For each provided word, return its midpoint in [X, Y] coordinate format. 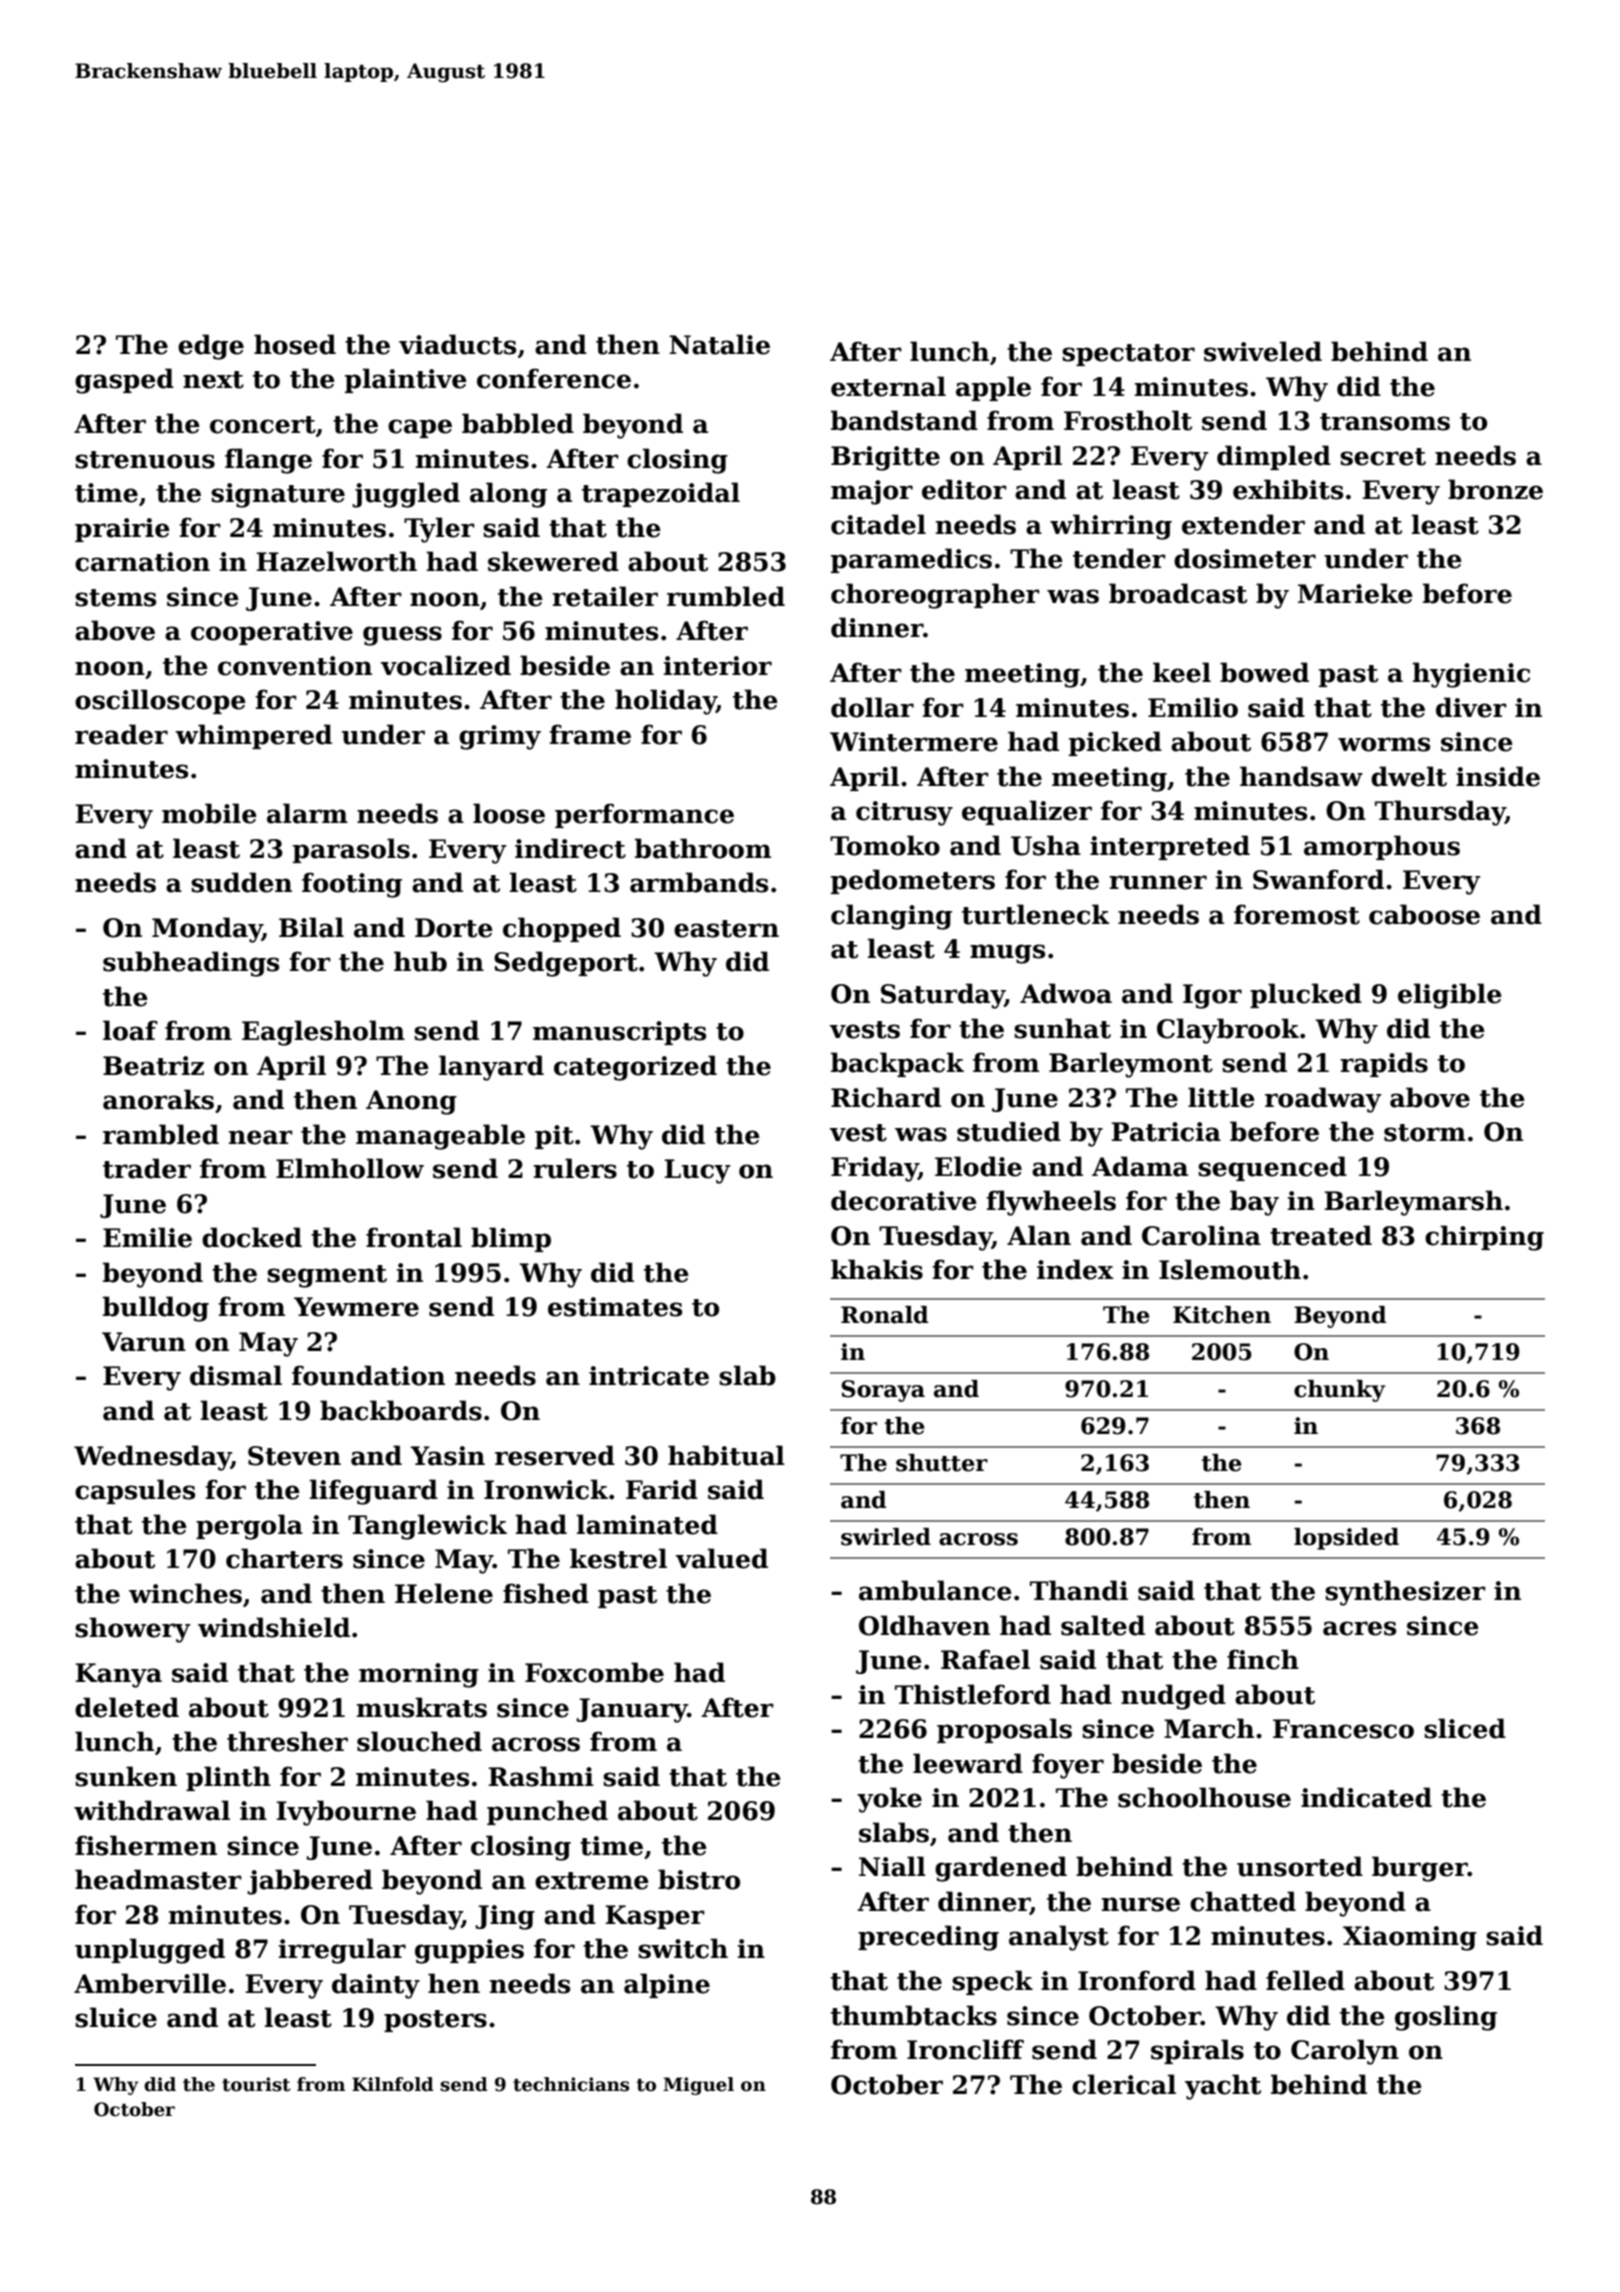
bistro [699, 1879]
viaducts [457, 344]
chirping [1484, 1238]
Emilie [147, 1237]
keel [1182, 672]
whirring [1111, 527]
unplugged [150, 1951]
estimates [615, 1307]
